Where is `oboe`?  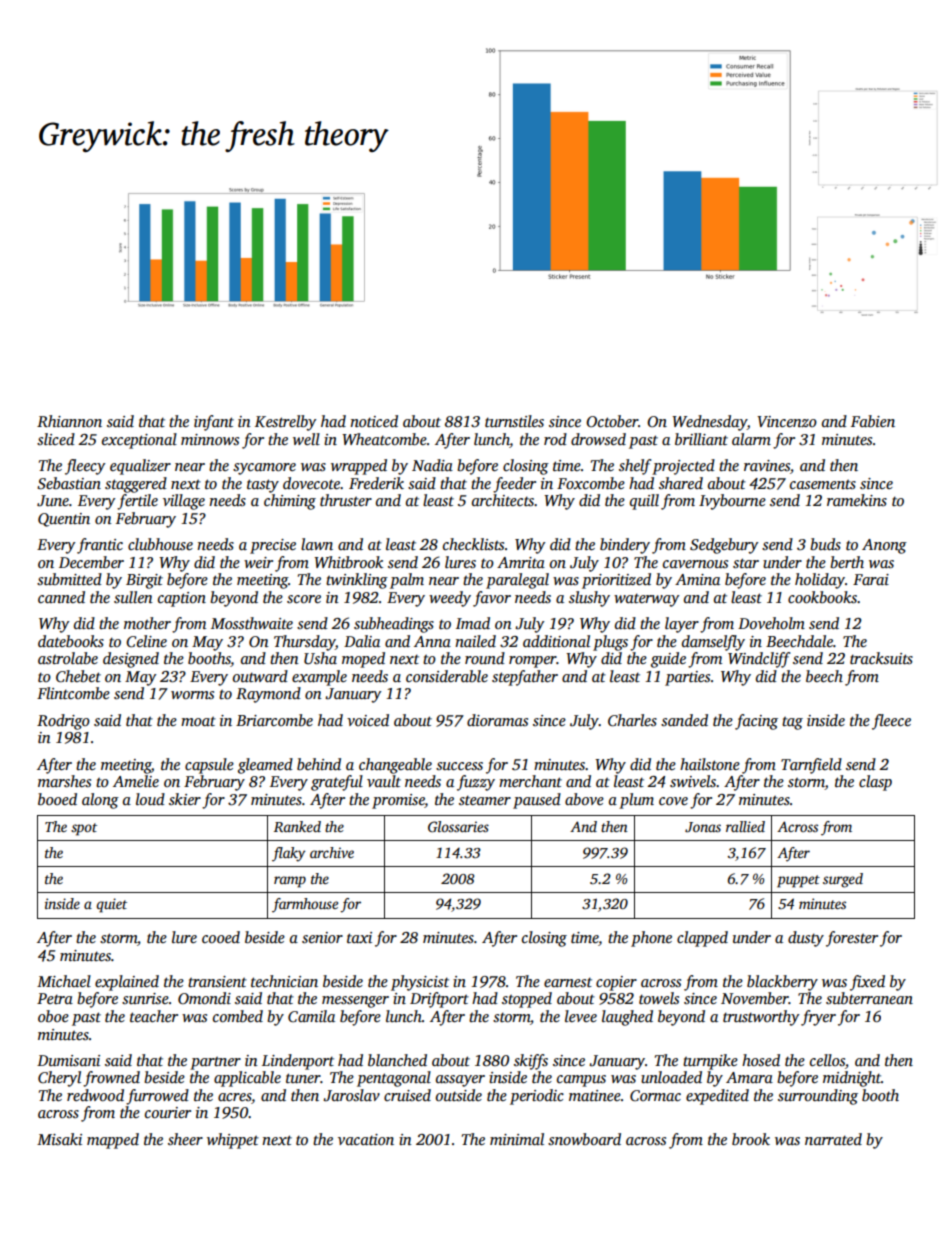
oboe is located at coordinates (53, 1016).
